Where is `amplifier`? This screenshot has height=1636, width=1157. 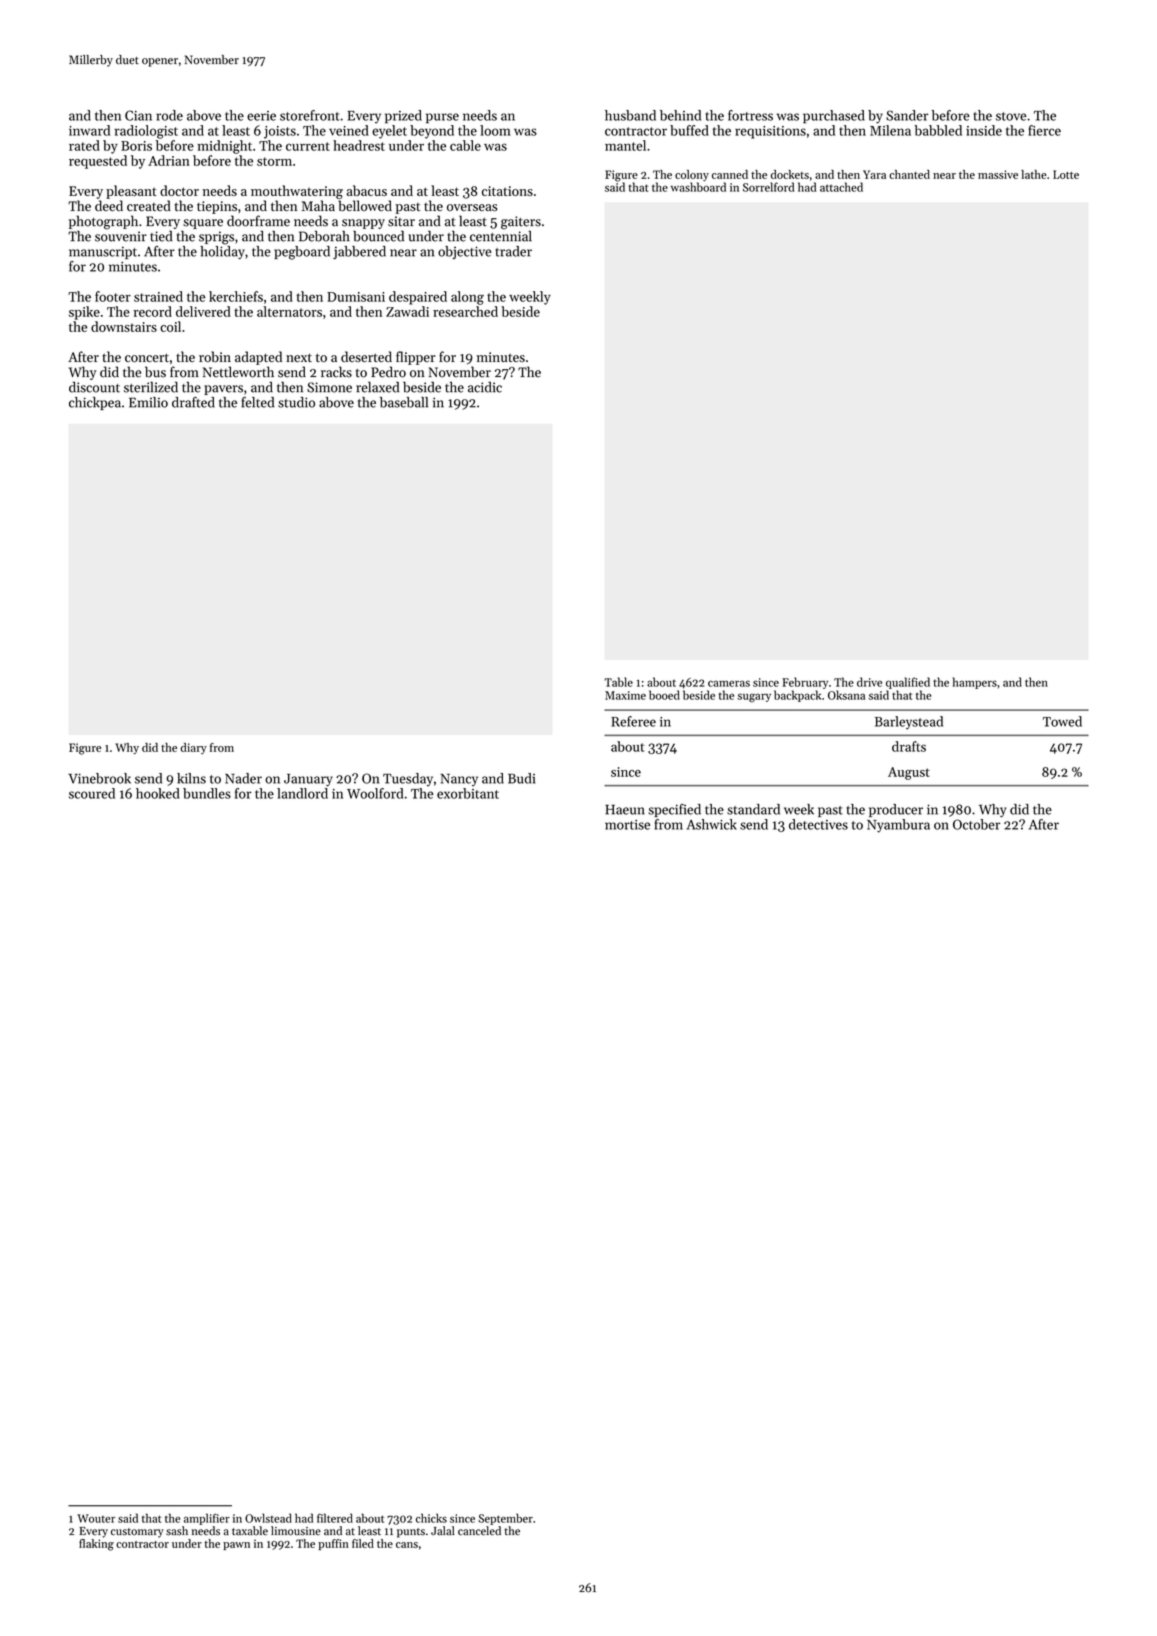 amplifier is located at coordinates (207, 1519).
